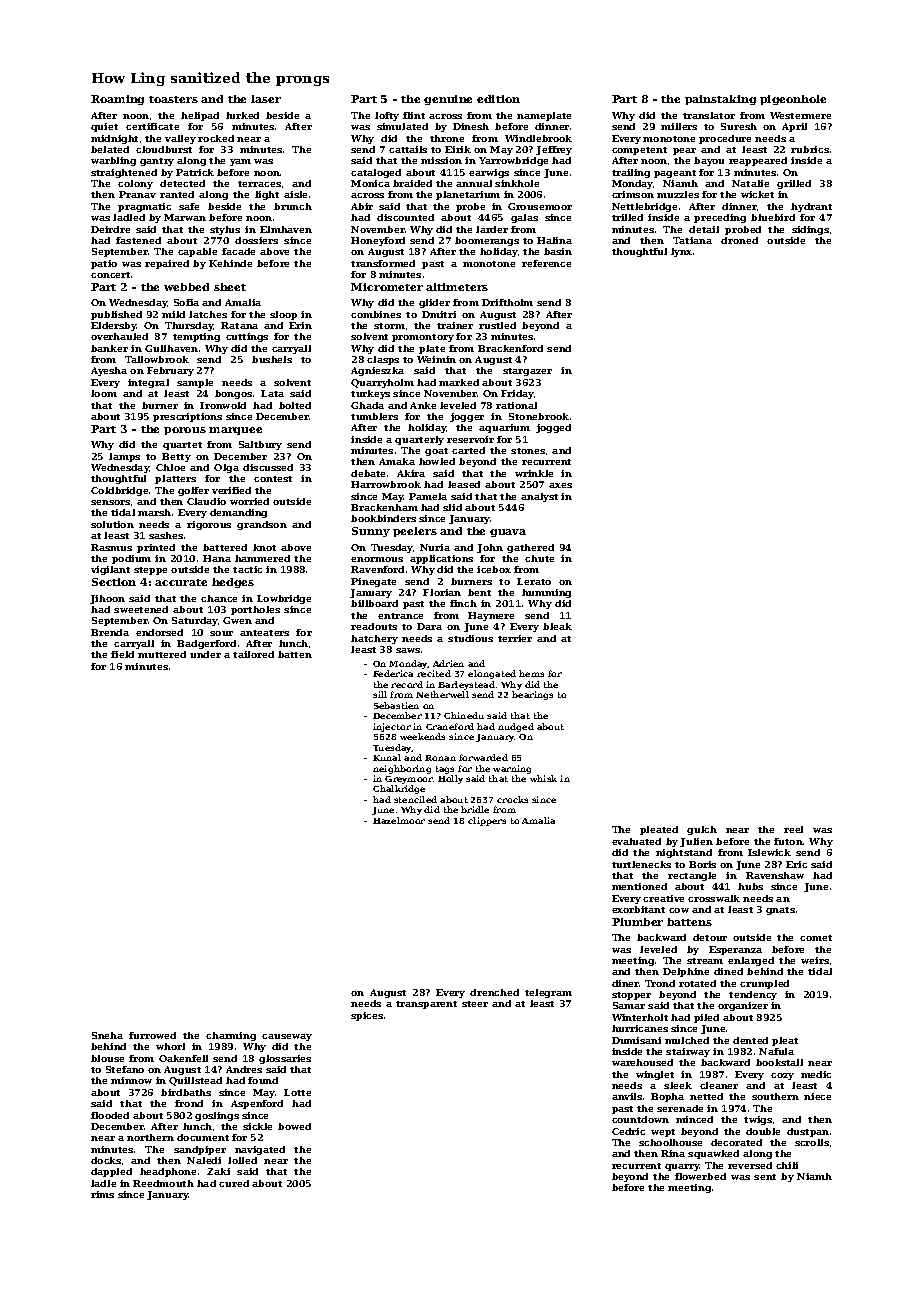  What do you see at coordinates (793, 829) in the screenshot?
I see `reel` at bounding box center [793, 829].
